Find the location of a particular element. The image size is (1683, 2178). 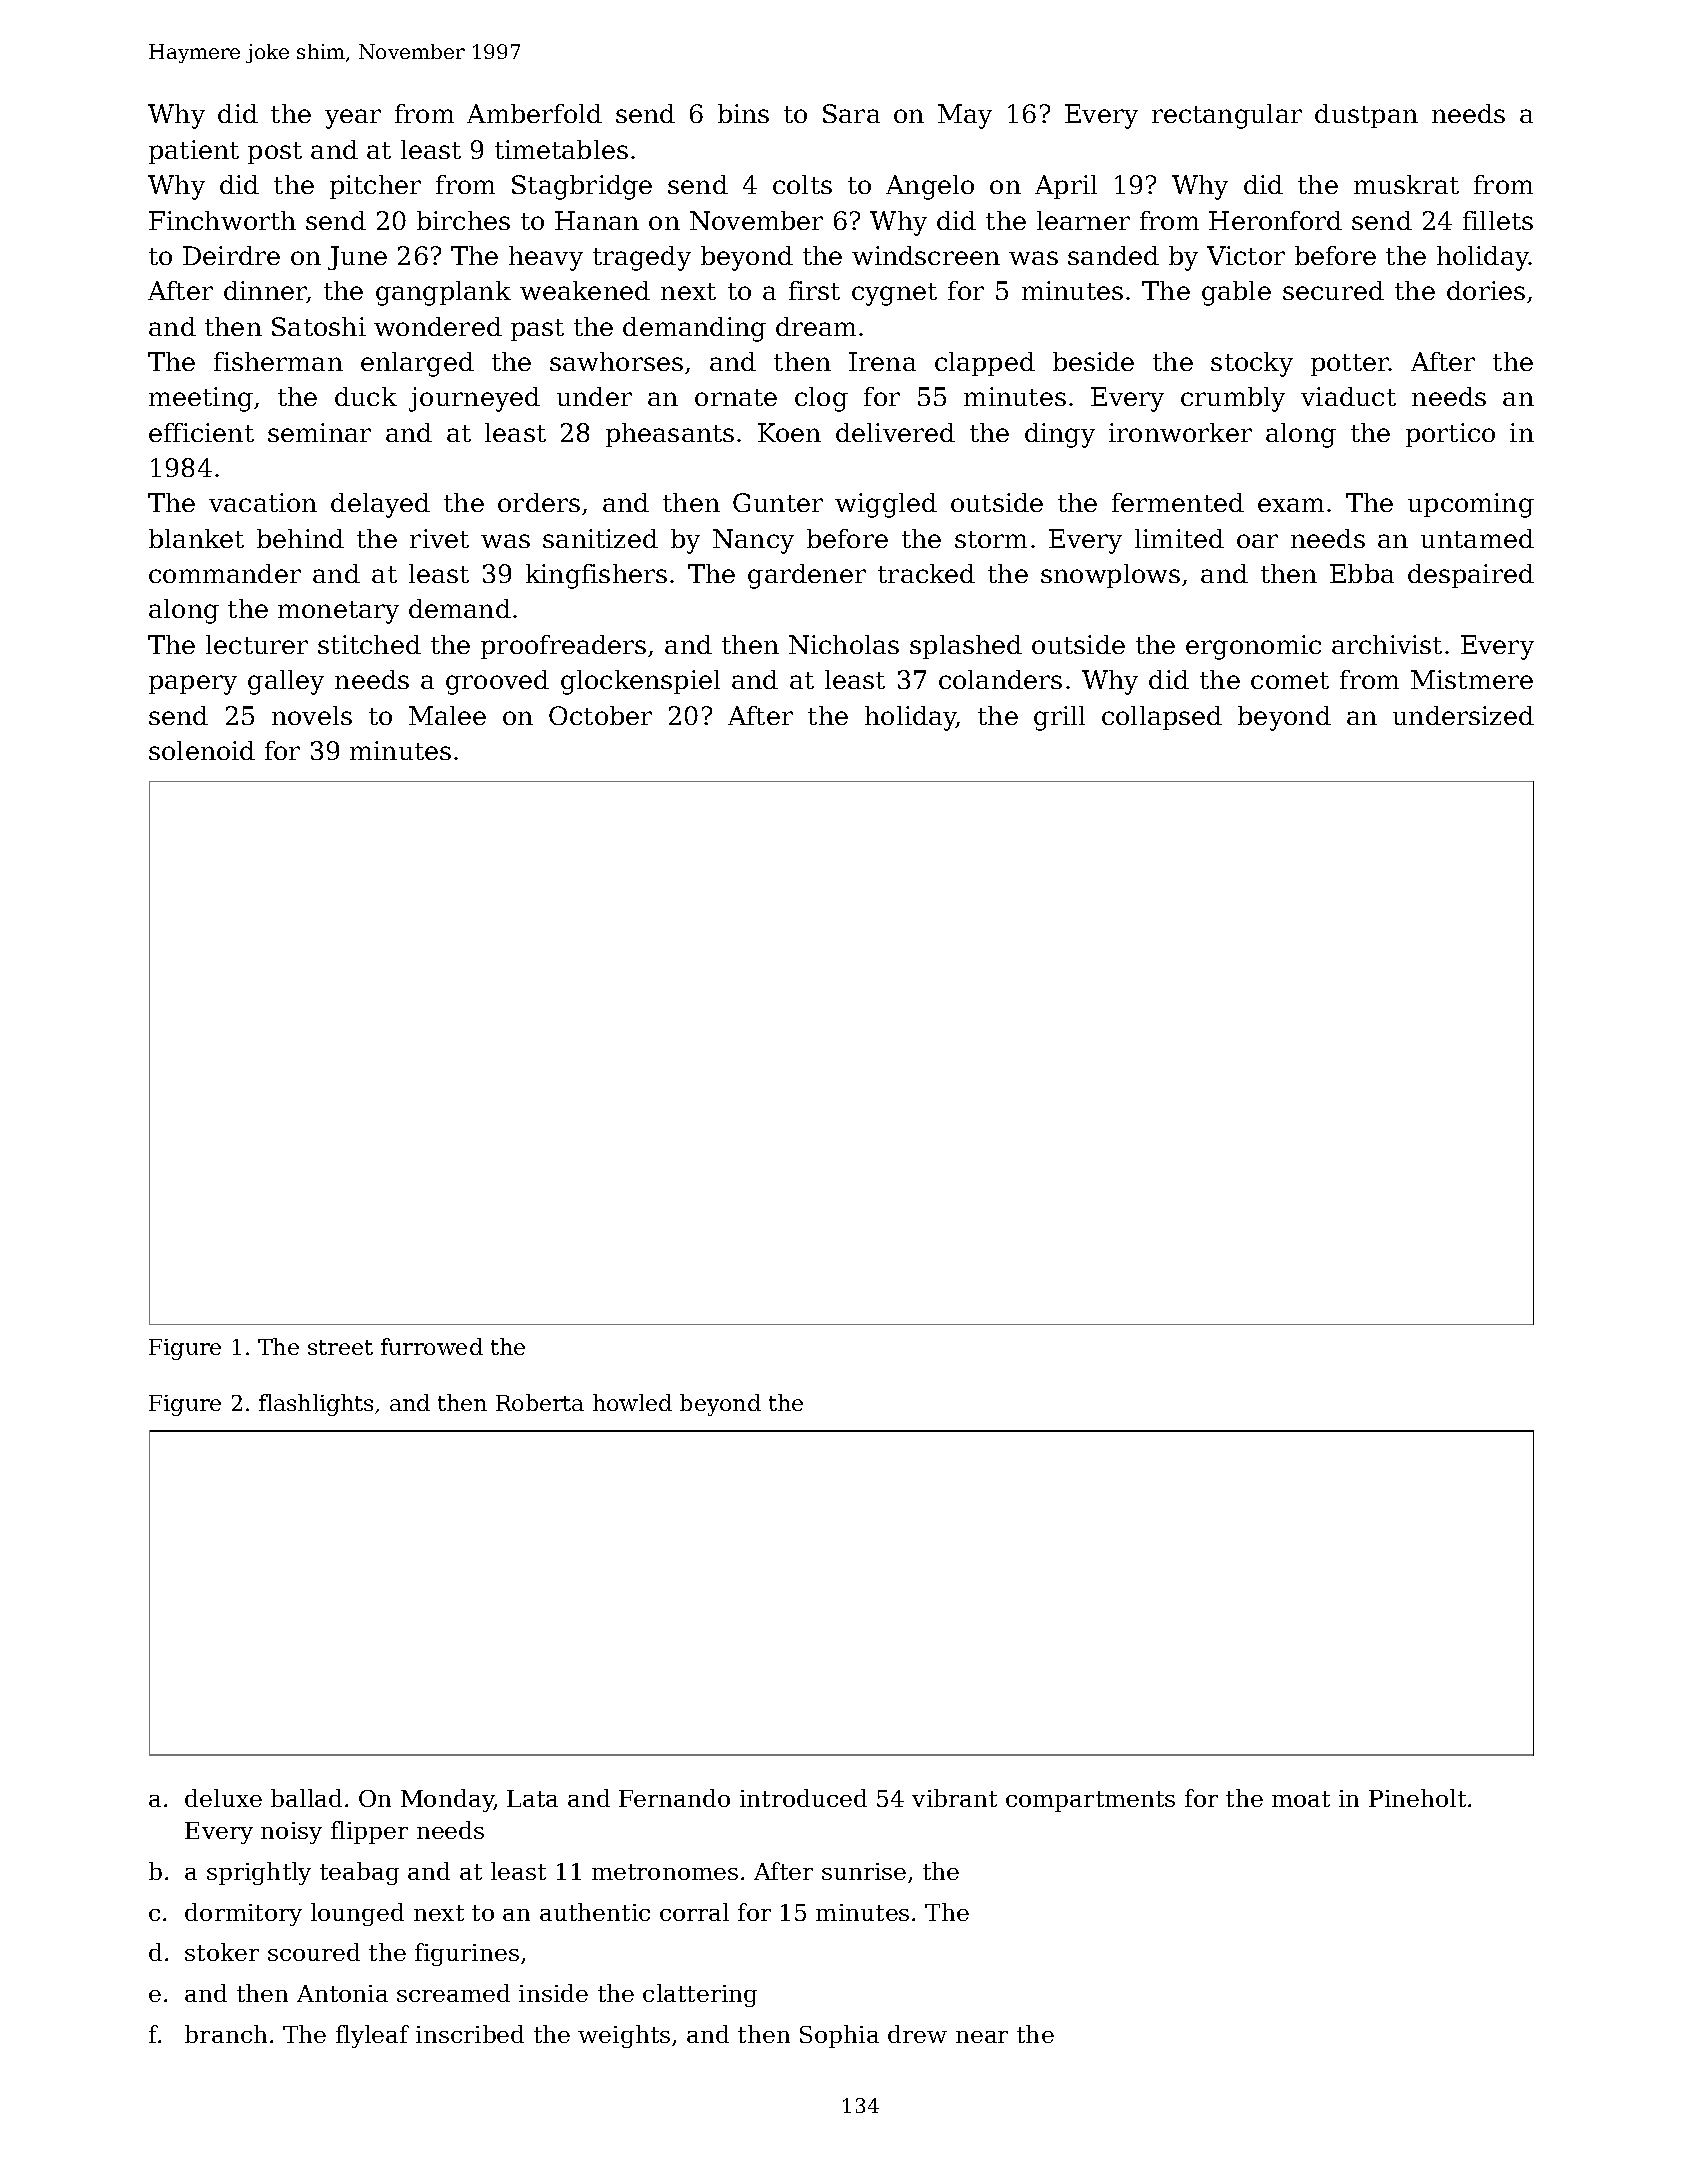

flashlights is located at coordinates (316, 1405).
